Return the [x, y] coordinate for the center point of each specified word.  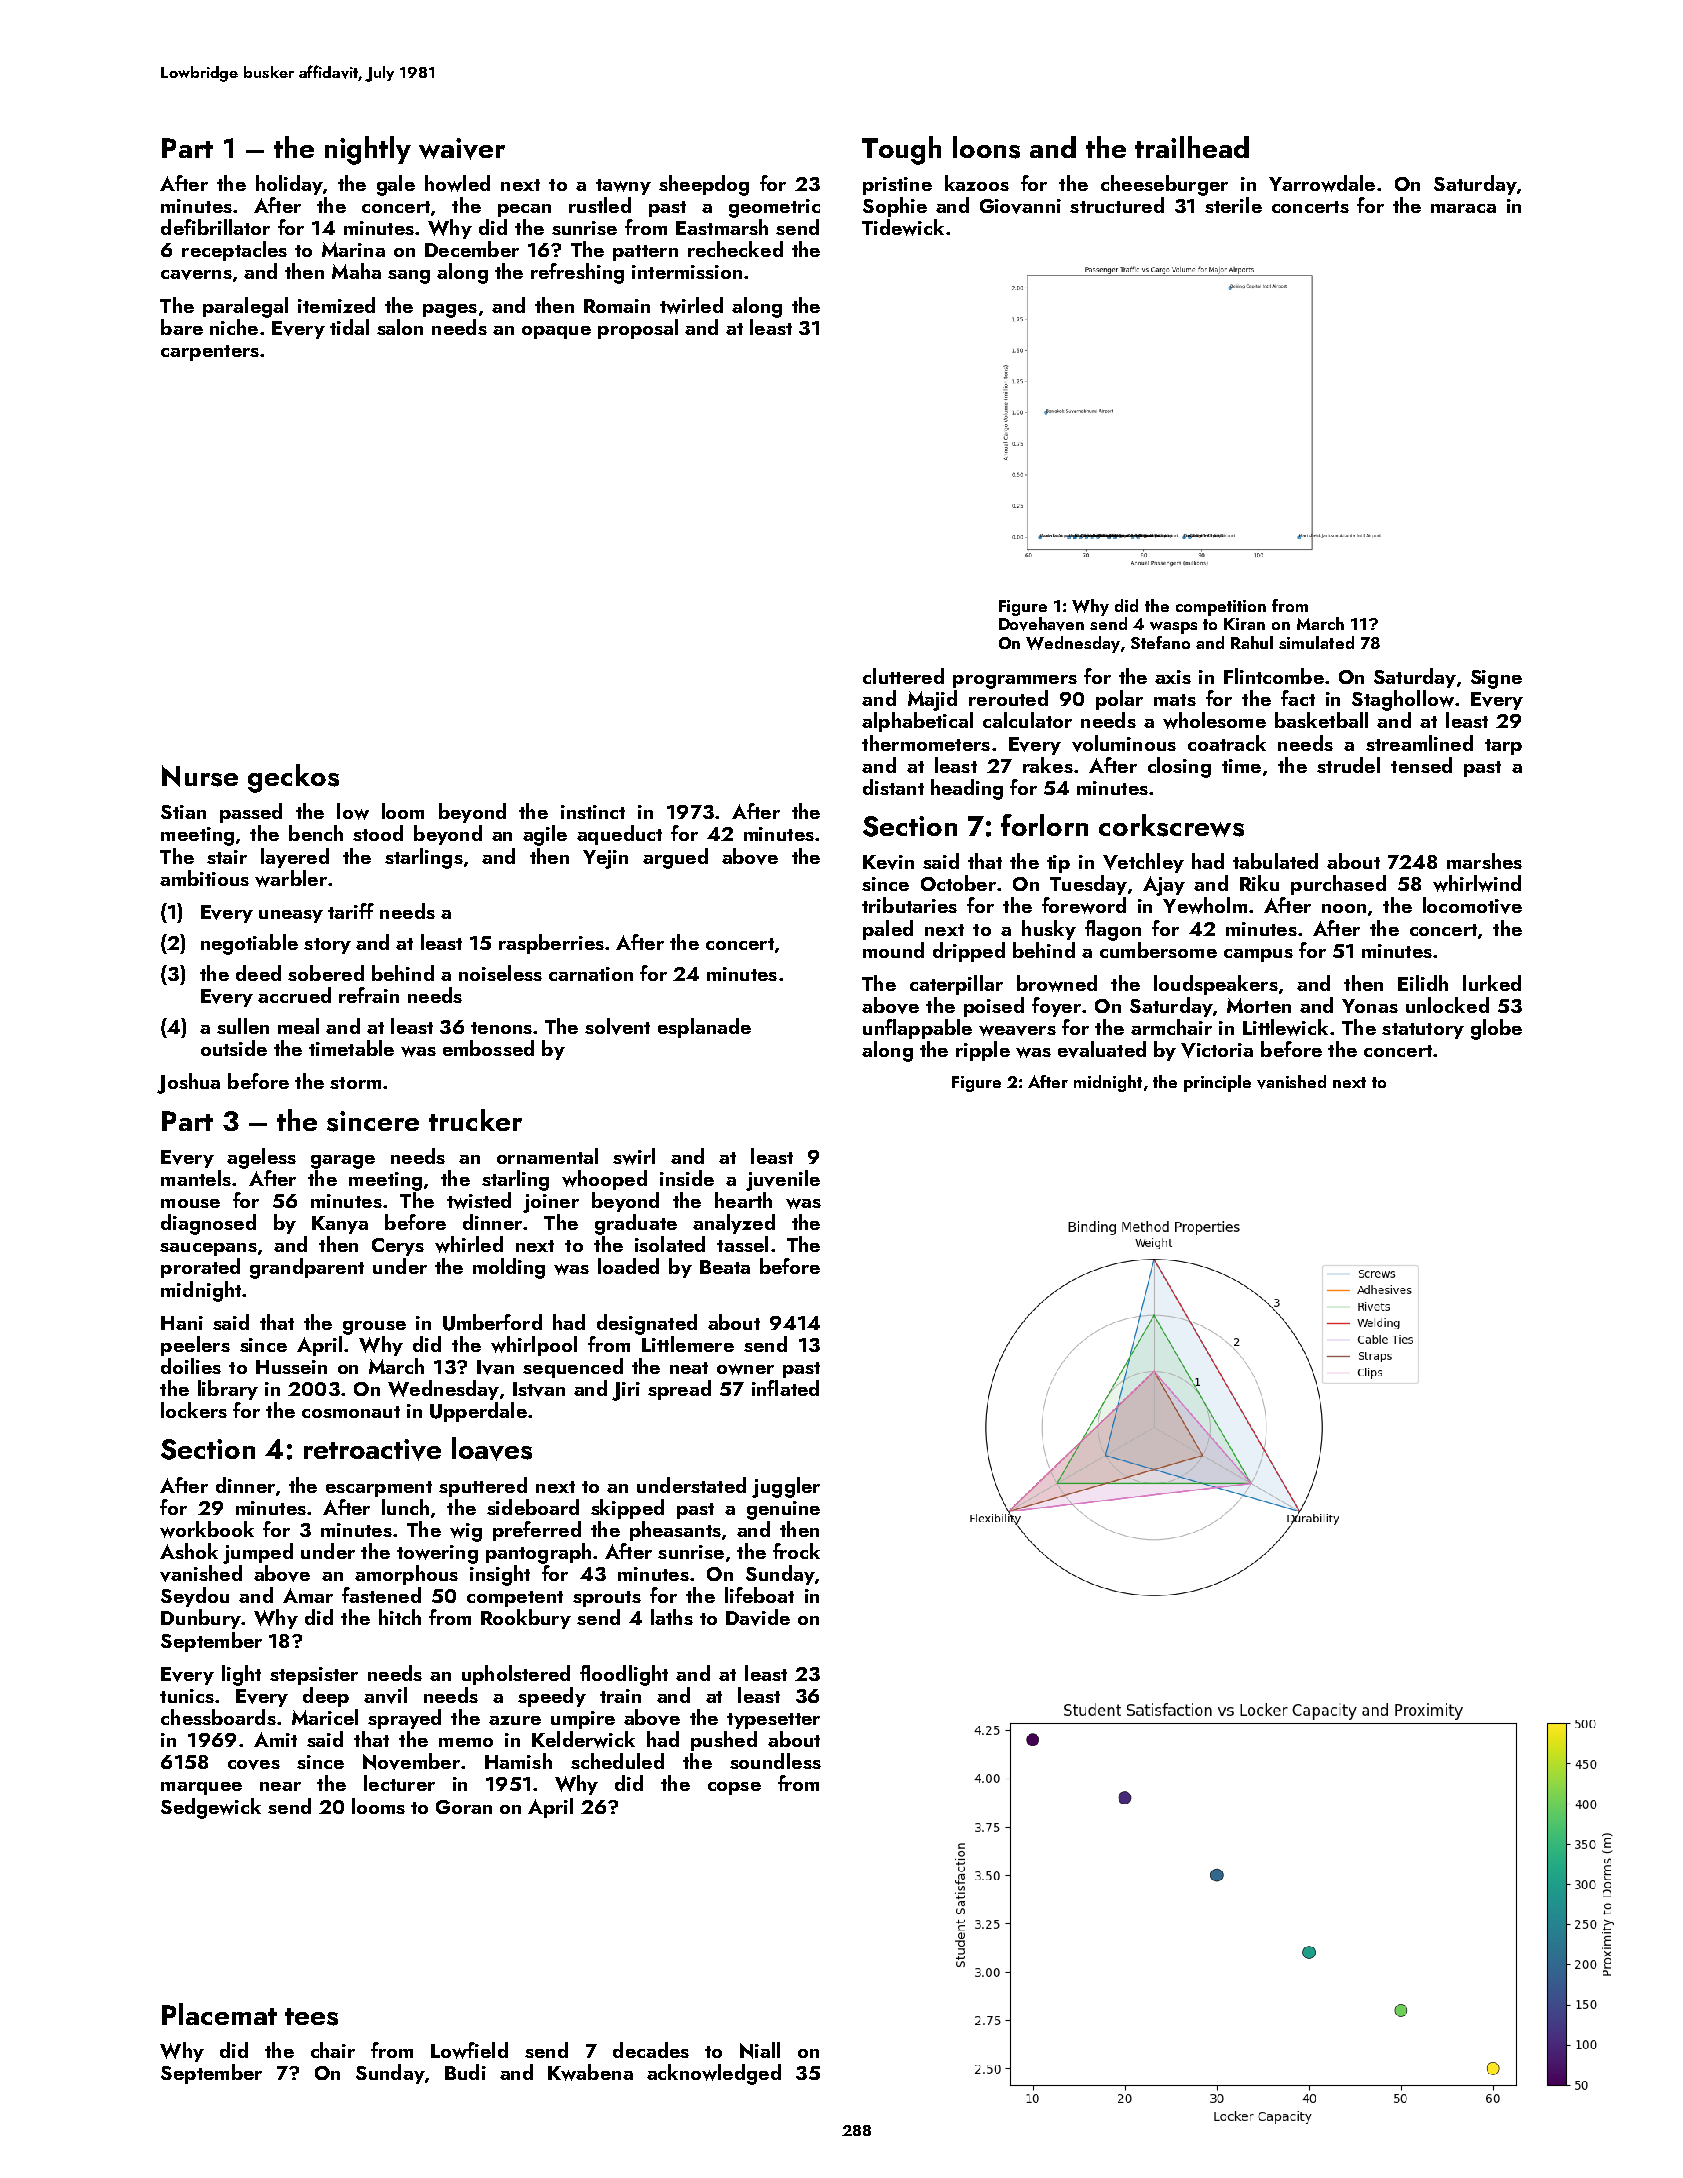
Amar [308, 1595]
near [280, 1786]
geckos [293, 778]
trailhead [1192, 147]
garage [343, 1162]
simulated [1316, 642]
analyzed [734, 1224]
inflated [785, 1388]
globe [1496, 1029]
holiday [289, 185]
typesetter [773, 1721]
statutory [1423, 1031]
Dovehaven [1041, 624]
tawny [623, 187]
